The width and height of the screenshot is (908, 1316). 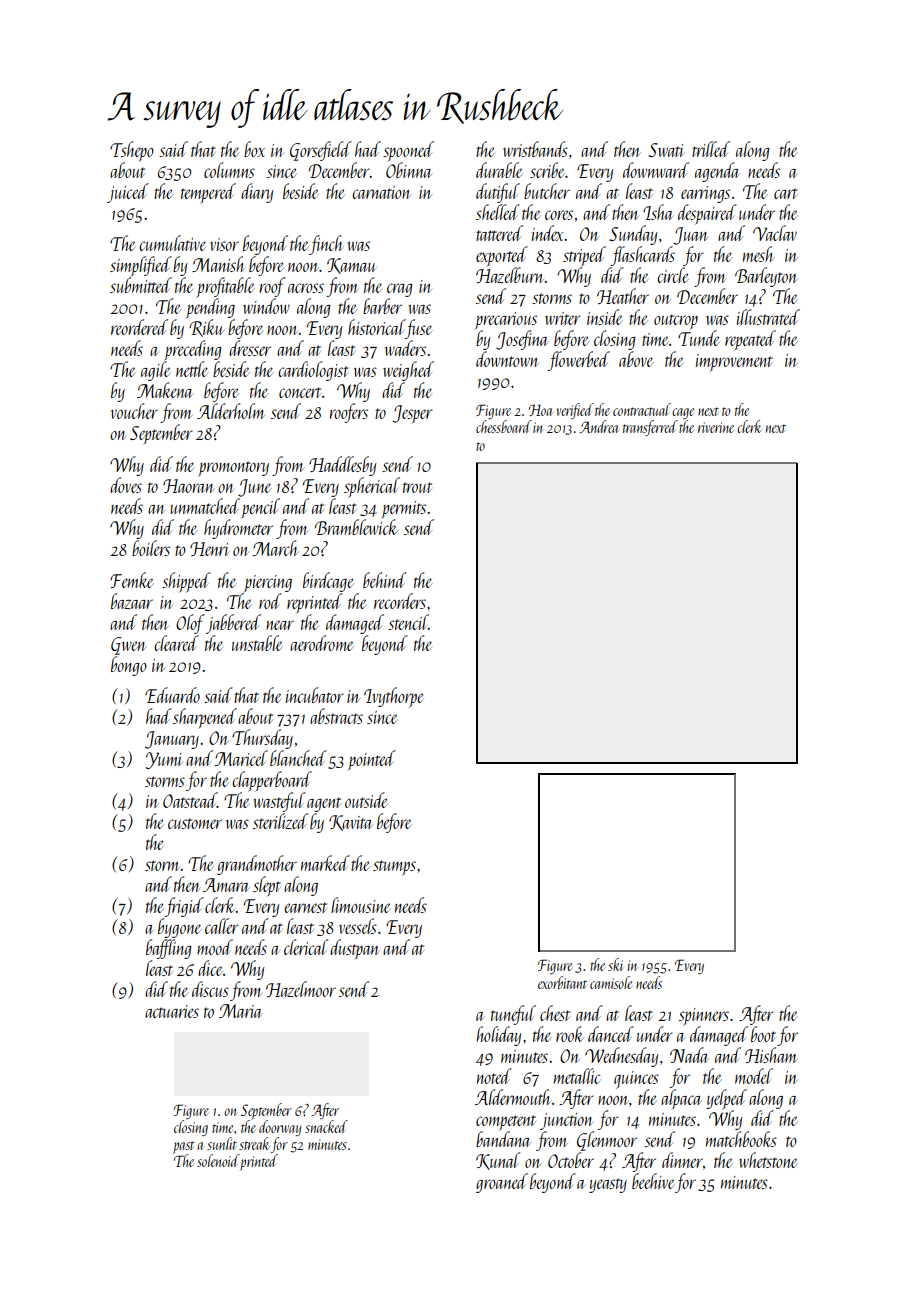 I want to click on earrings, so click(x=705, y=194).
